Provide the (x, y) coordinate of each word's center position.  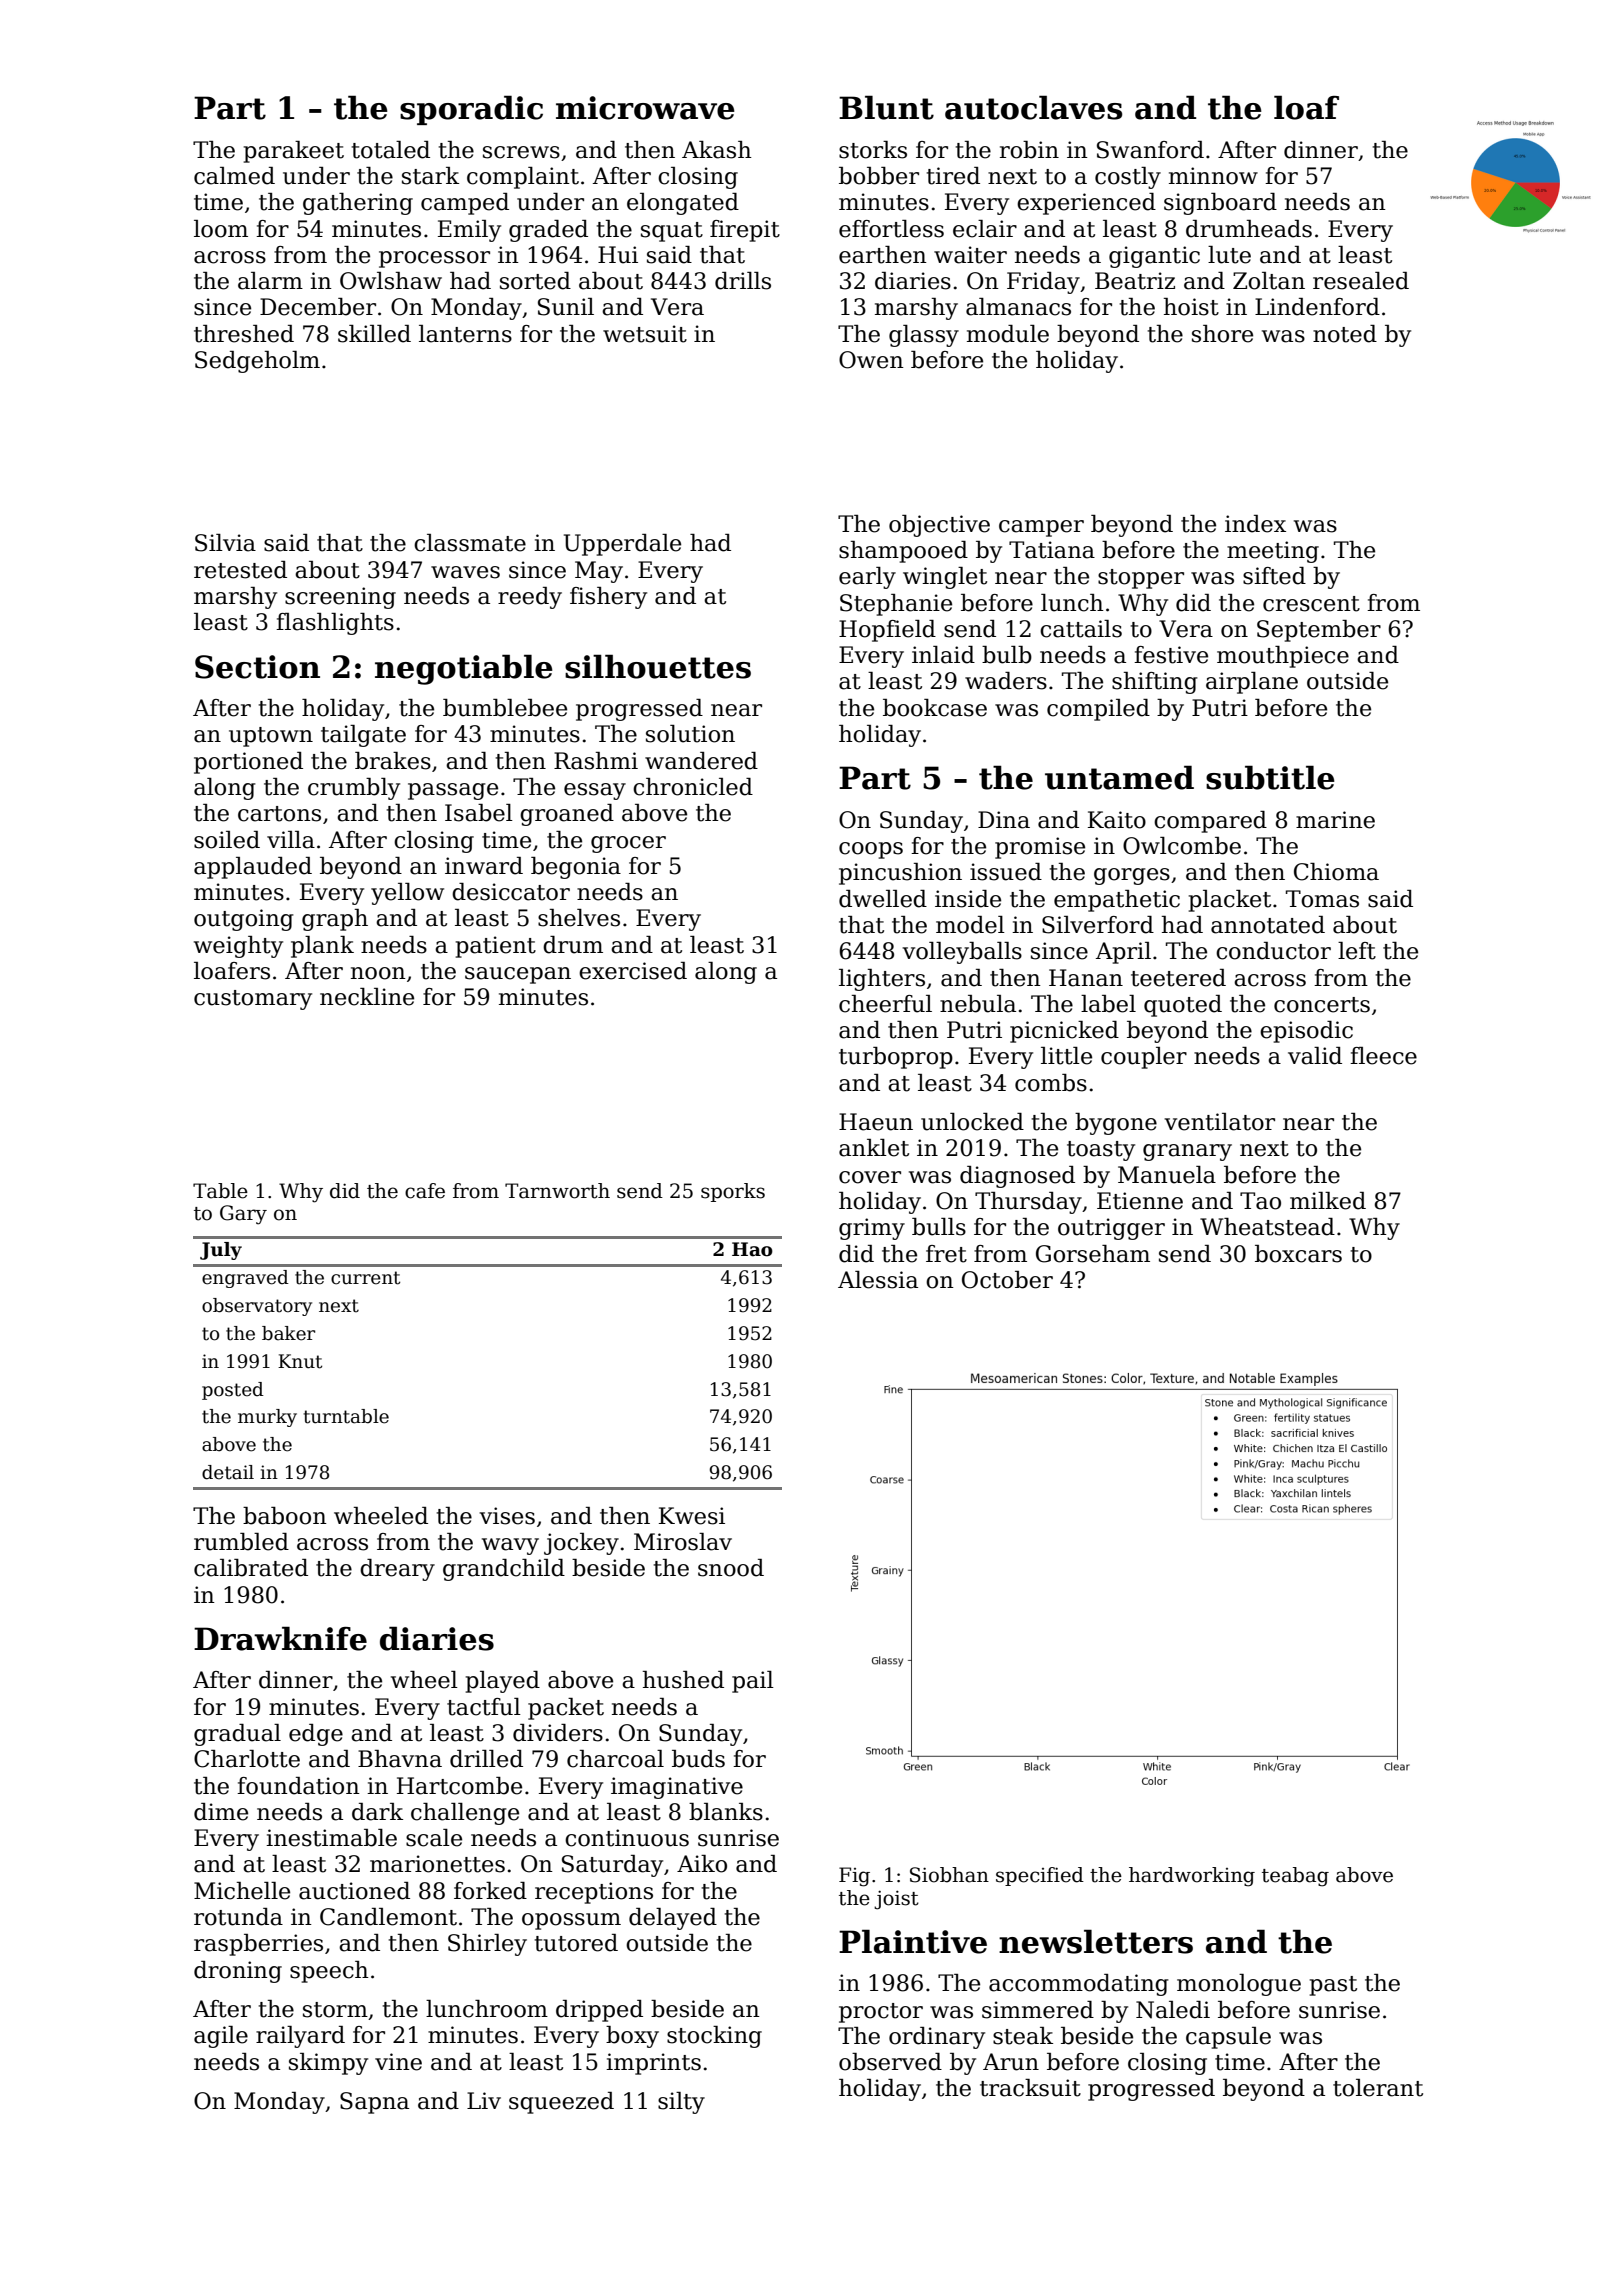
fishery (608, 598)
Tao (1260, 1201)
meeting (1273, 552)
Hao (752, 1249)
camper (1041, 528)
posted (233, 1391)
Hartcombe (459, 1786)
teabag (1295, 1877)
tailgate (363, 736)
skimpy (328, 2064)
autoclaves (1033, 107)
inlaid (943, 655)
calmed (234, 176)
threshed (244, 334)
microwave (645, 108)
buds (698, 1759)
